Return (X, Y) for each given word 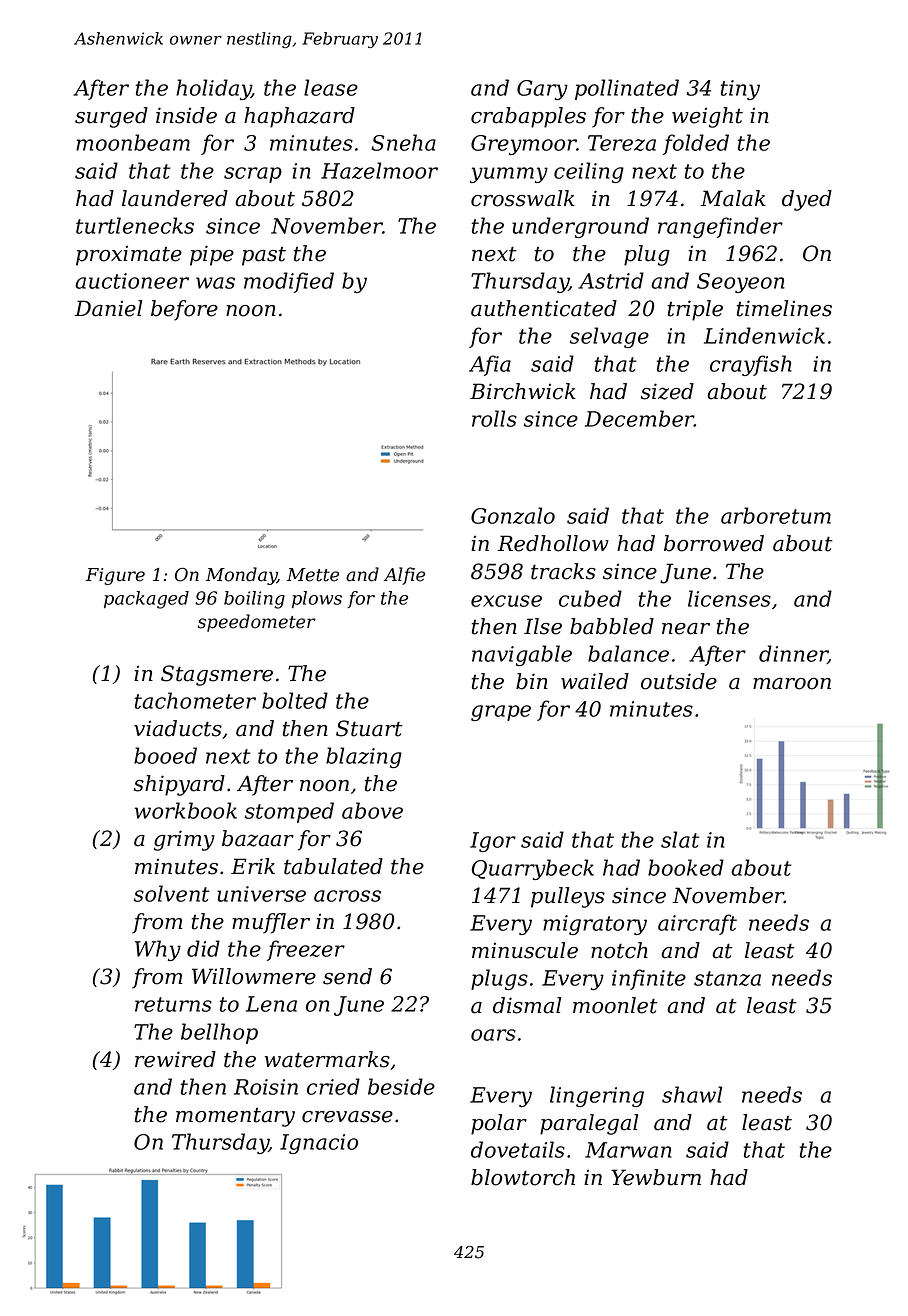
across (347, 896)
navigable (522, 655)
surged (111, 117)
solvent (171, 893)
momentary (235, 1117)
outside (679, 681)
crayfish (751, 365)
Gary (542, 90)
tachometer (195, 700)
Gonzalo (513, 515)
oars (493, 1035)
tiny (740, 90)
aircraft (697, 924)
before (184, 310)
